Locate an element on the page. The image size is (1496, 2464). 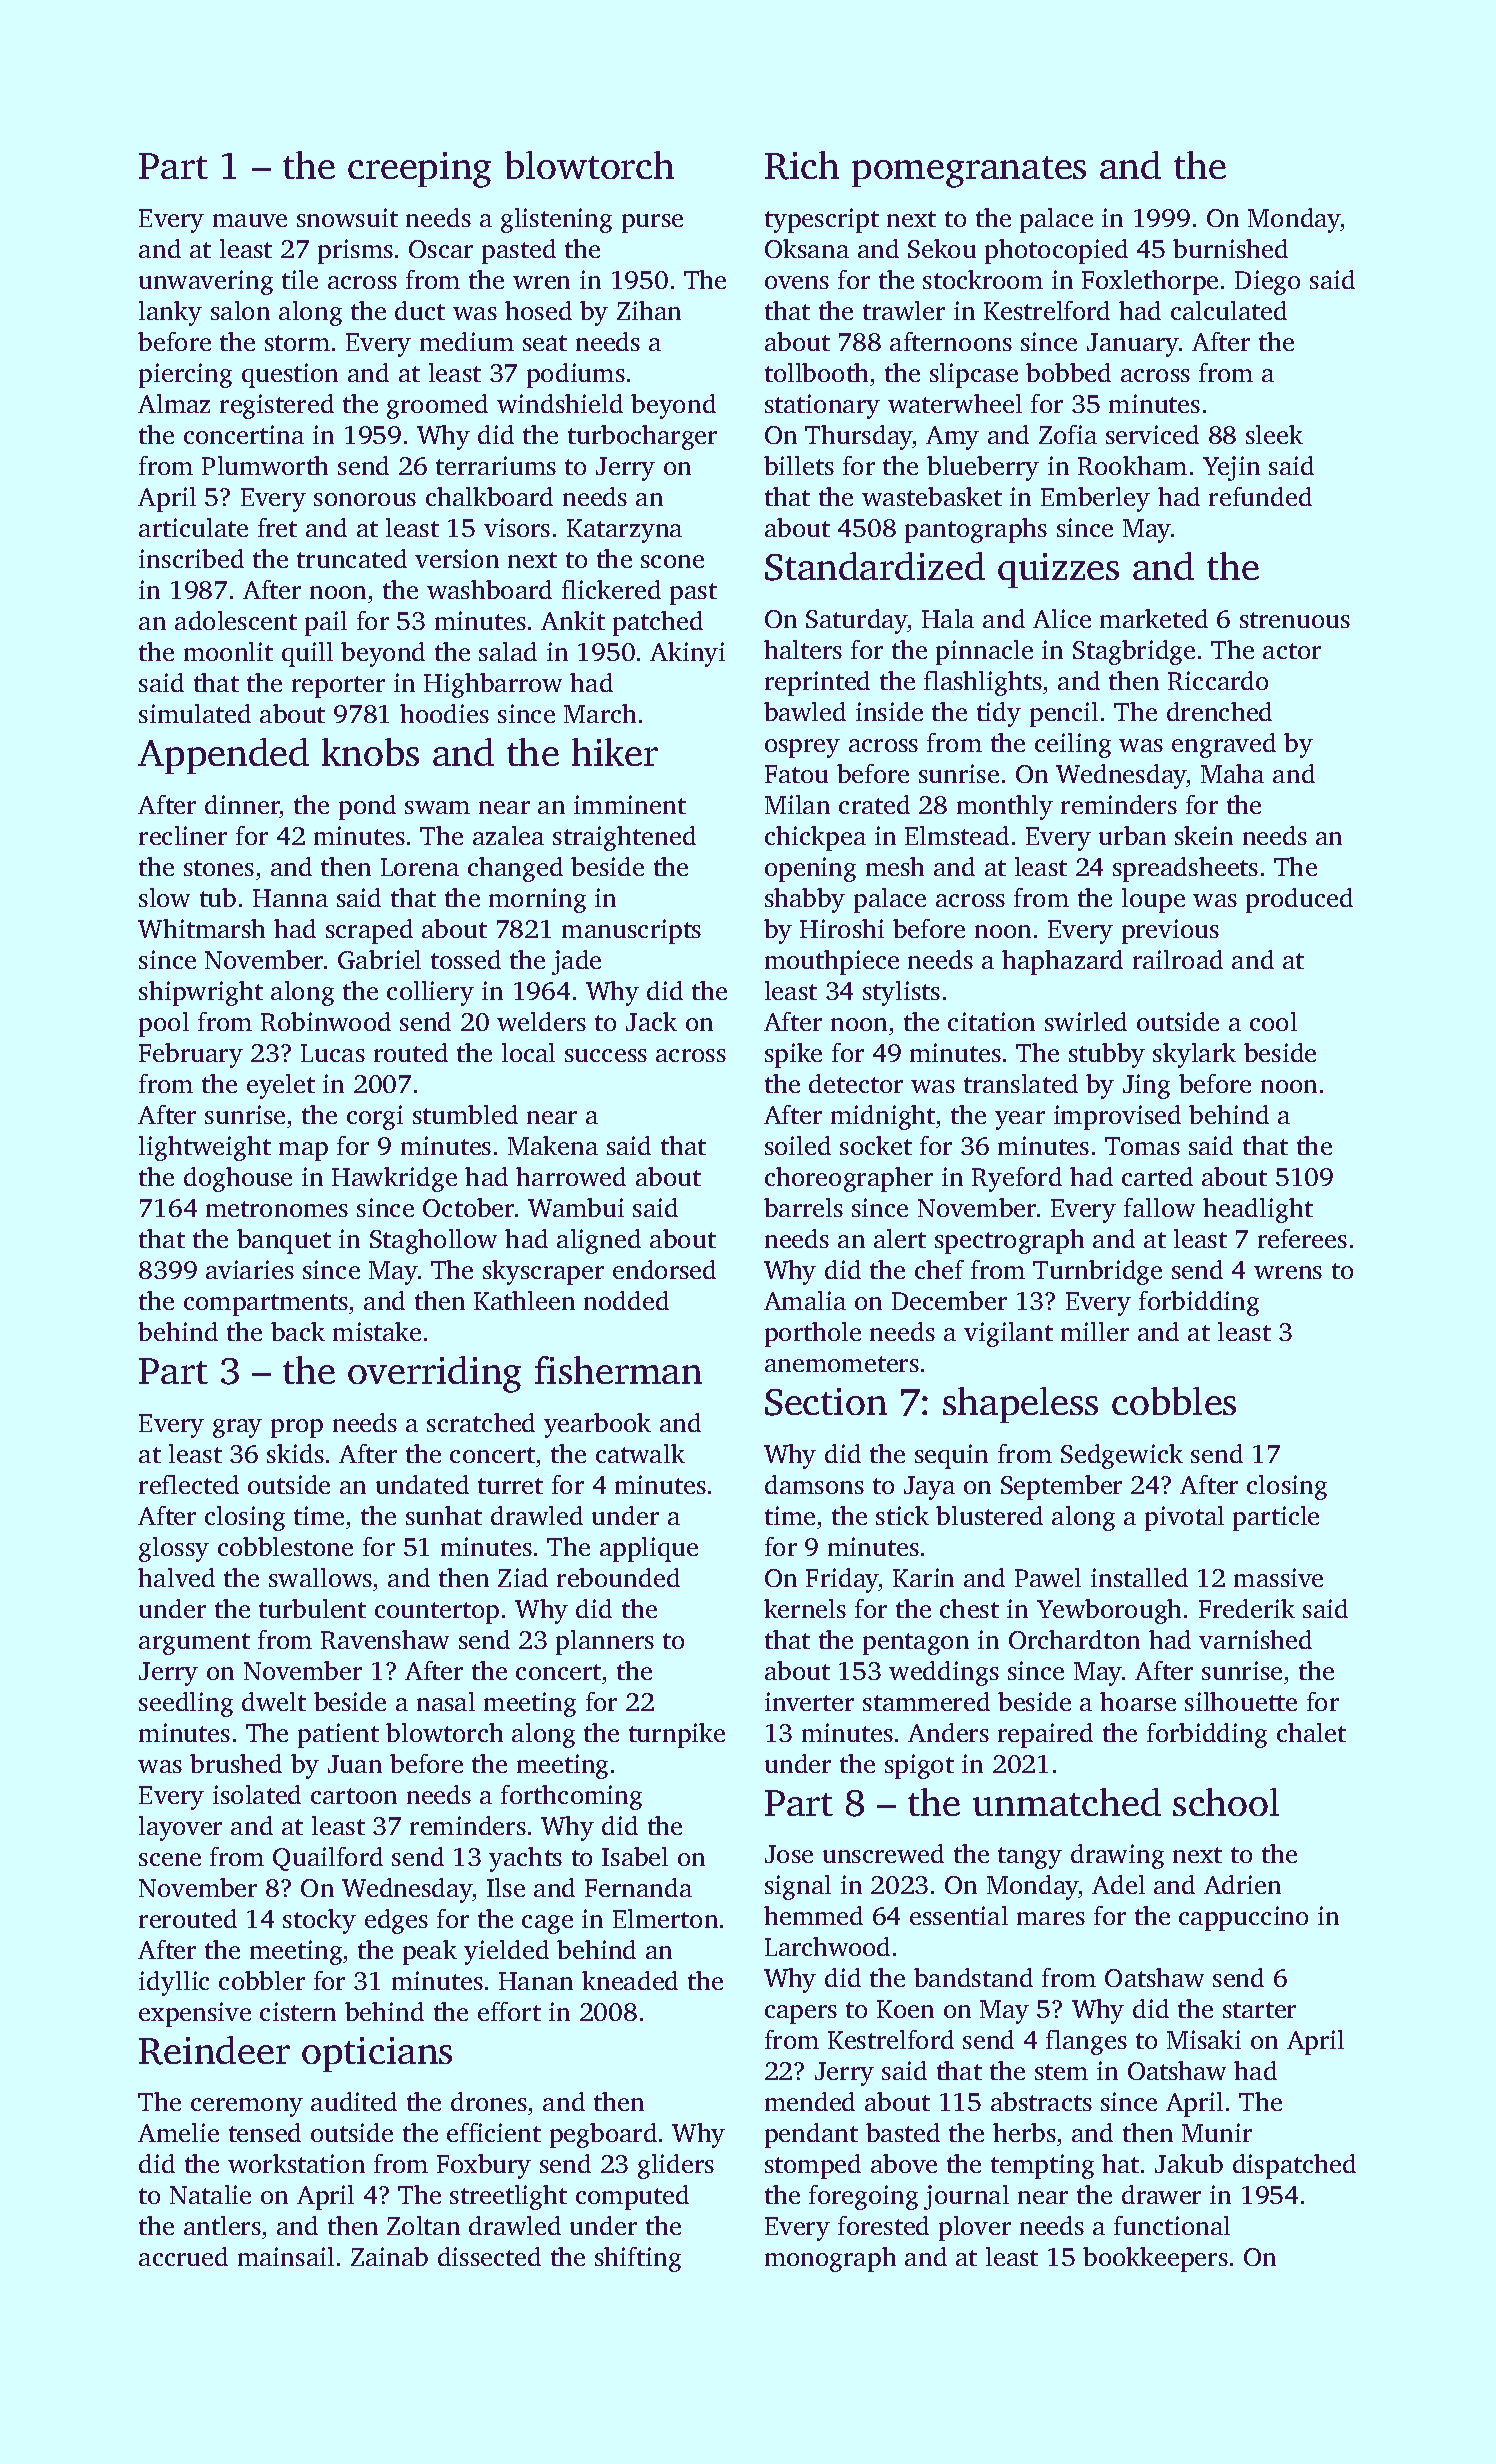
ceremony is located at coordinates (247, 2107).
